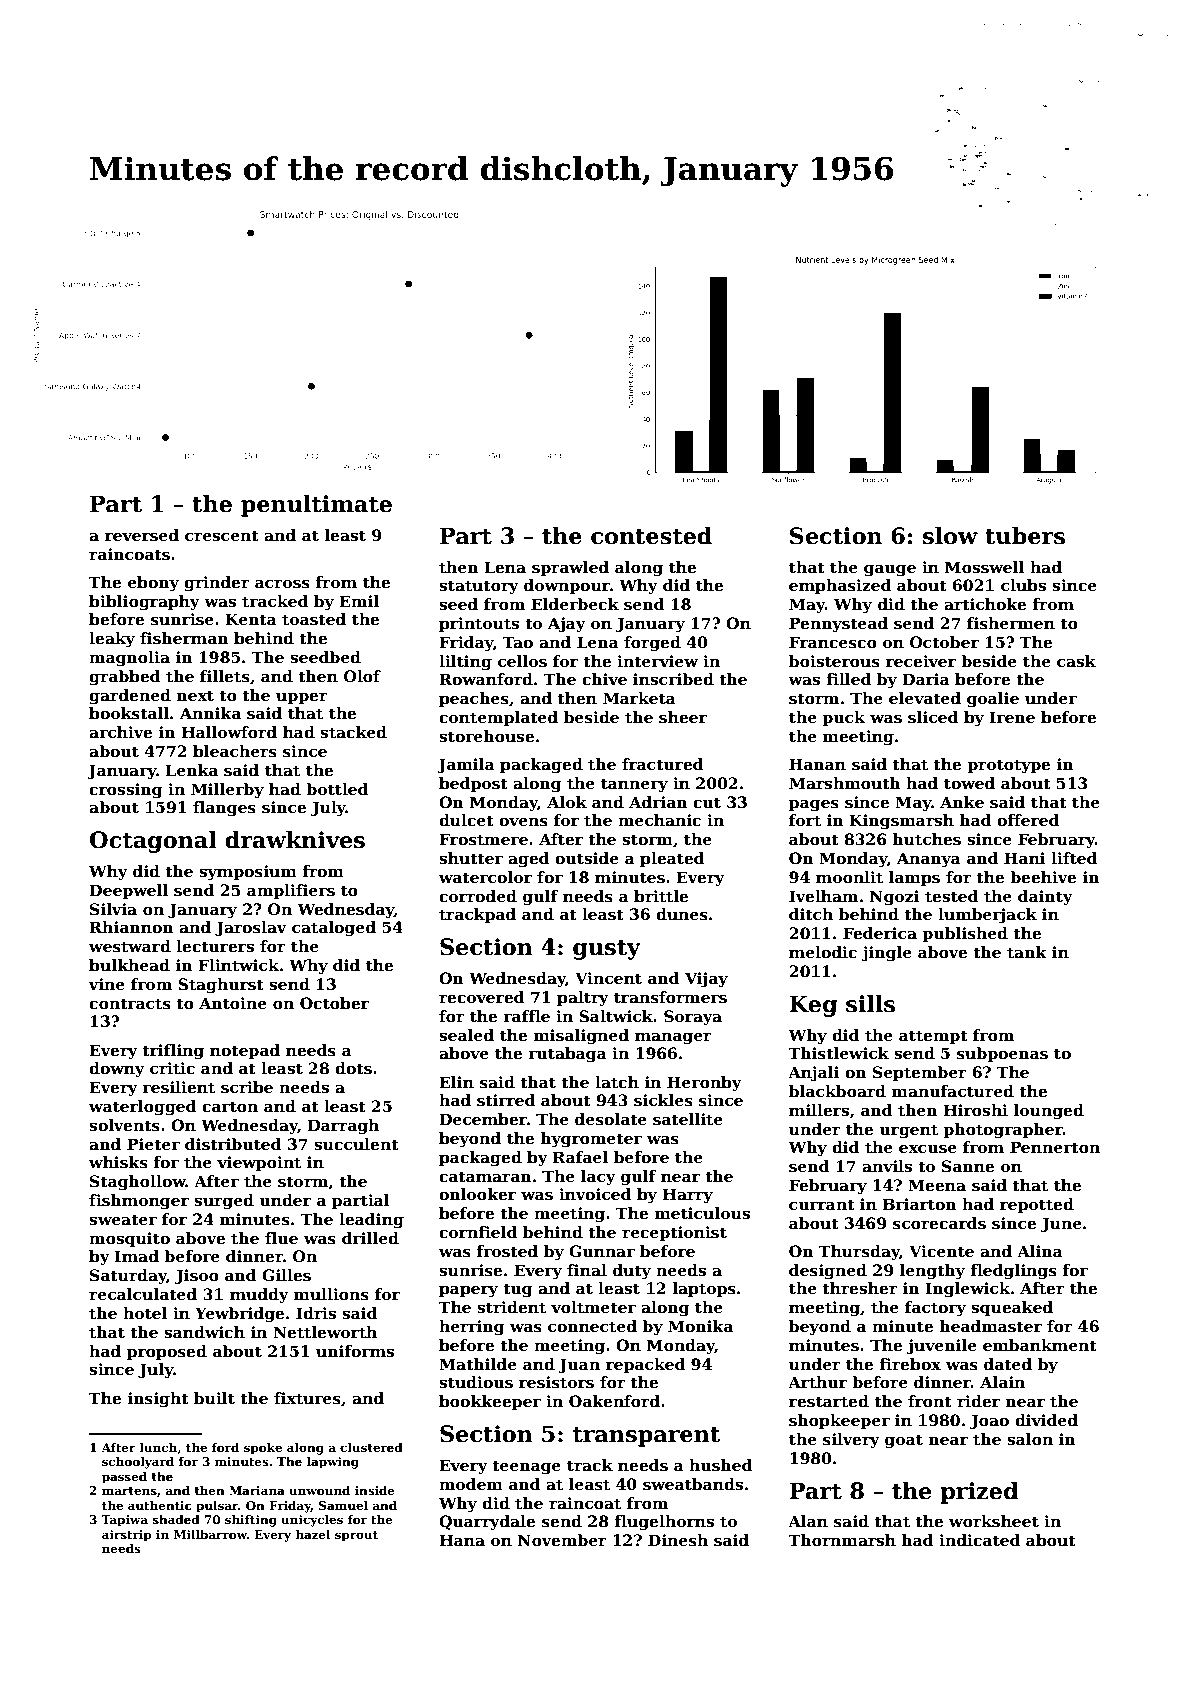 This page has width=1193, height=1688. I want to click on cataloged, so click(334, 929).
